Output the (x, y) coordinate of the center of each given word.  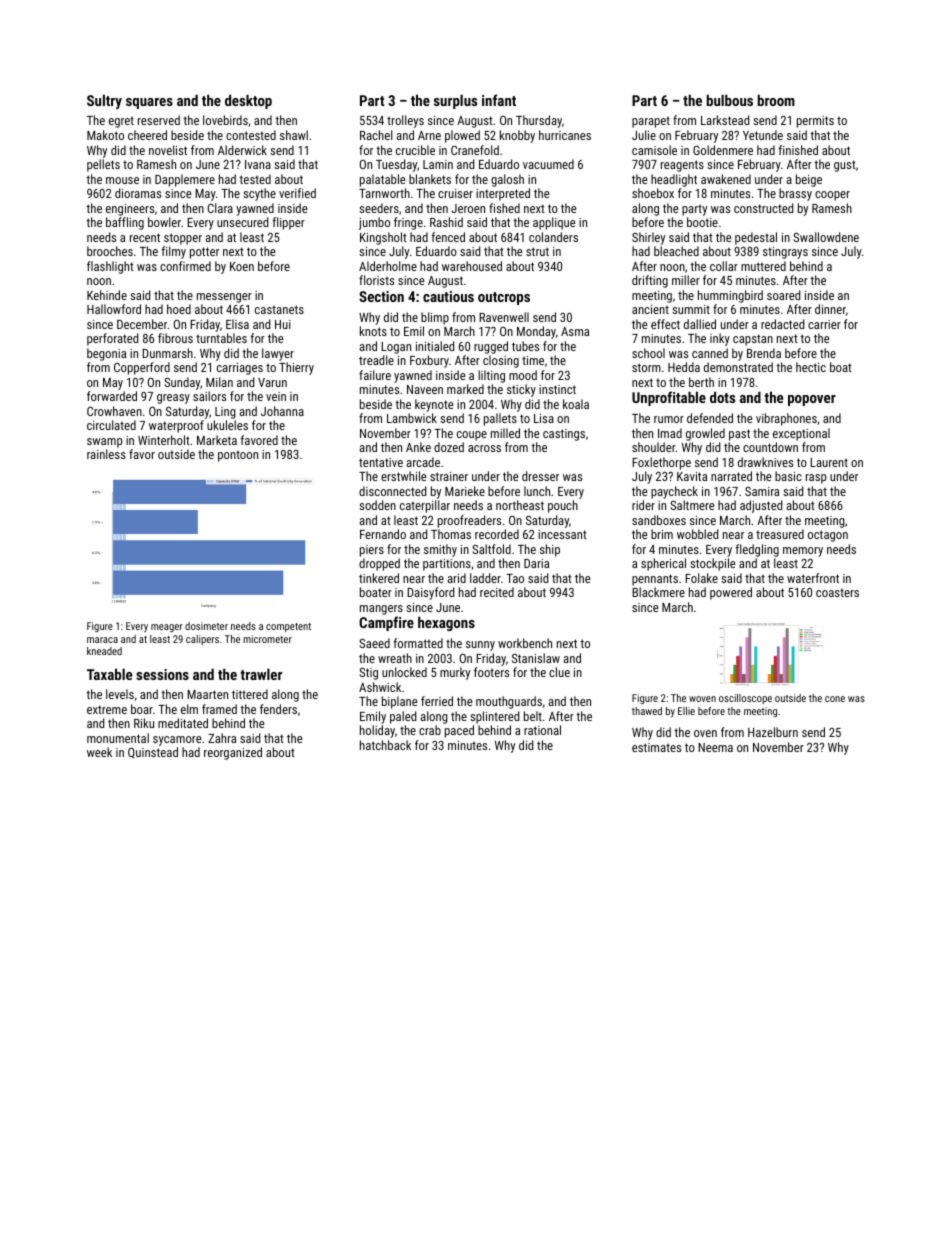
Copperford (142, 368)
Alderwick (242, 150)
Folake (701, 578)
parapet (651, 122)
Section (381, 296)
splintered (494, 717)
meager (166, 628)
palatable (382, 180)
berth (701, 382)
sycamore (177, 741)
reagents (682, 166)
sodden (377, 505)
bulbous (730, 100)
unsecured (242, 222)
